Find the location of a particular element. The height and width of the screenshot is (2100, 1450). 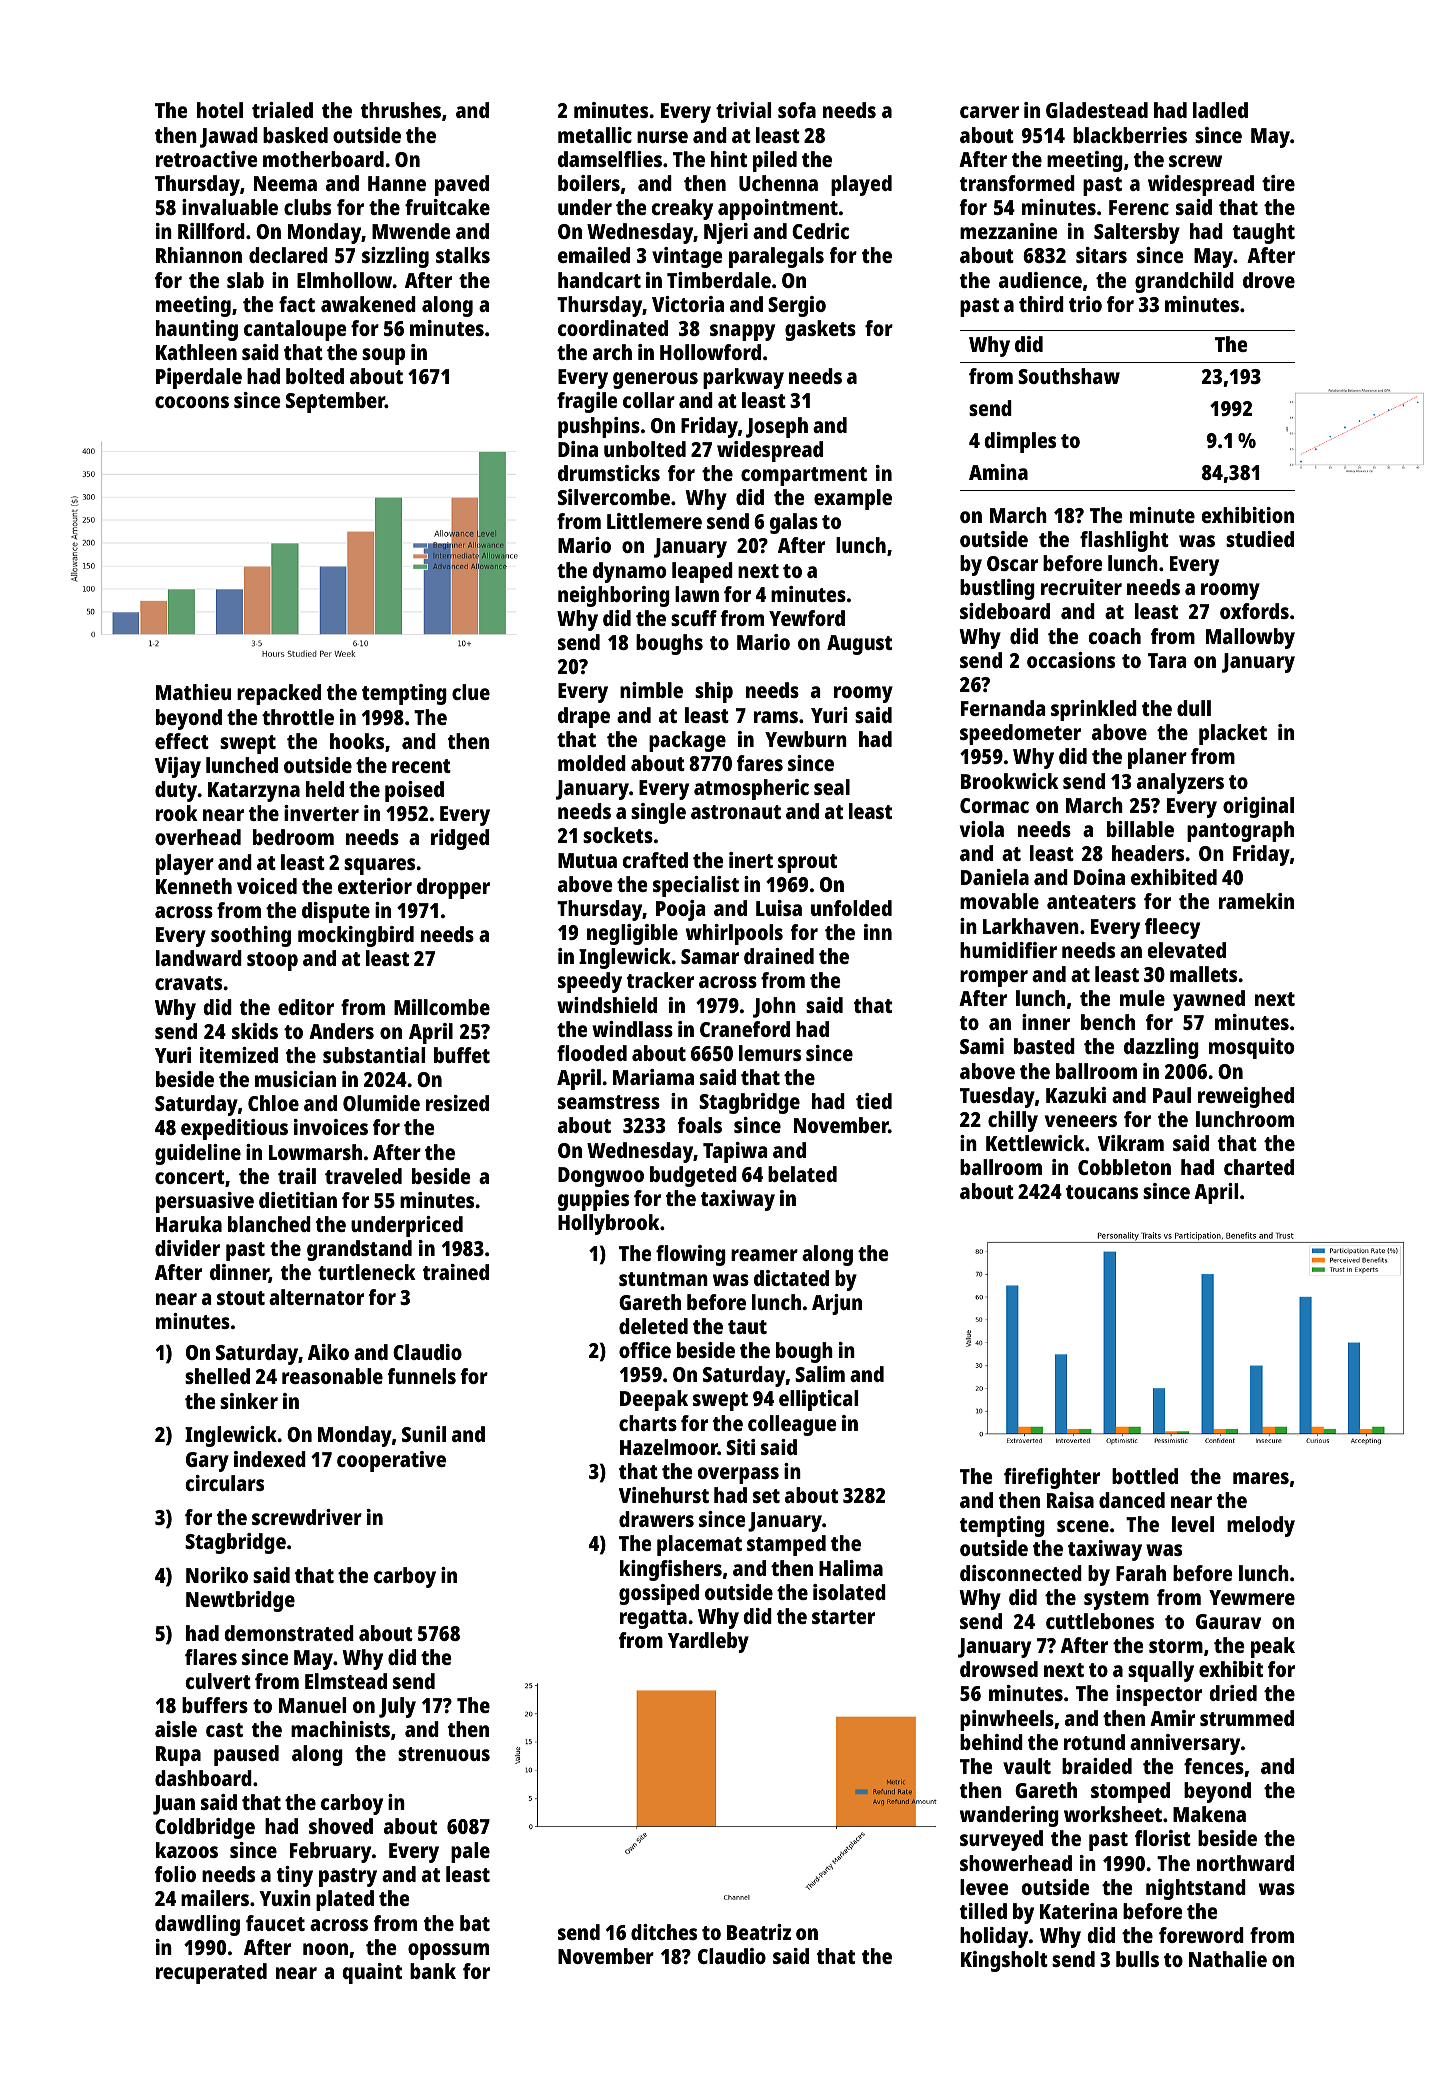

retroactive is located at coordinates (206, 159).
